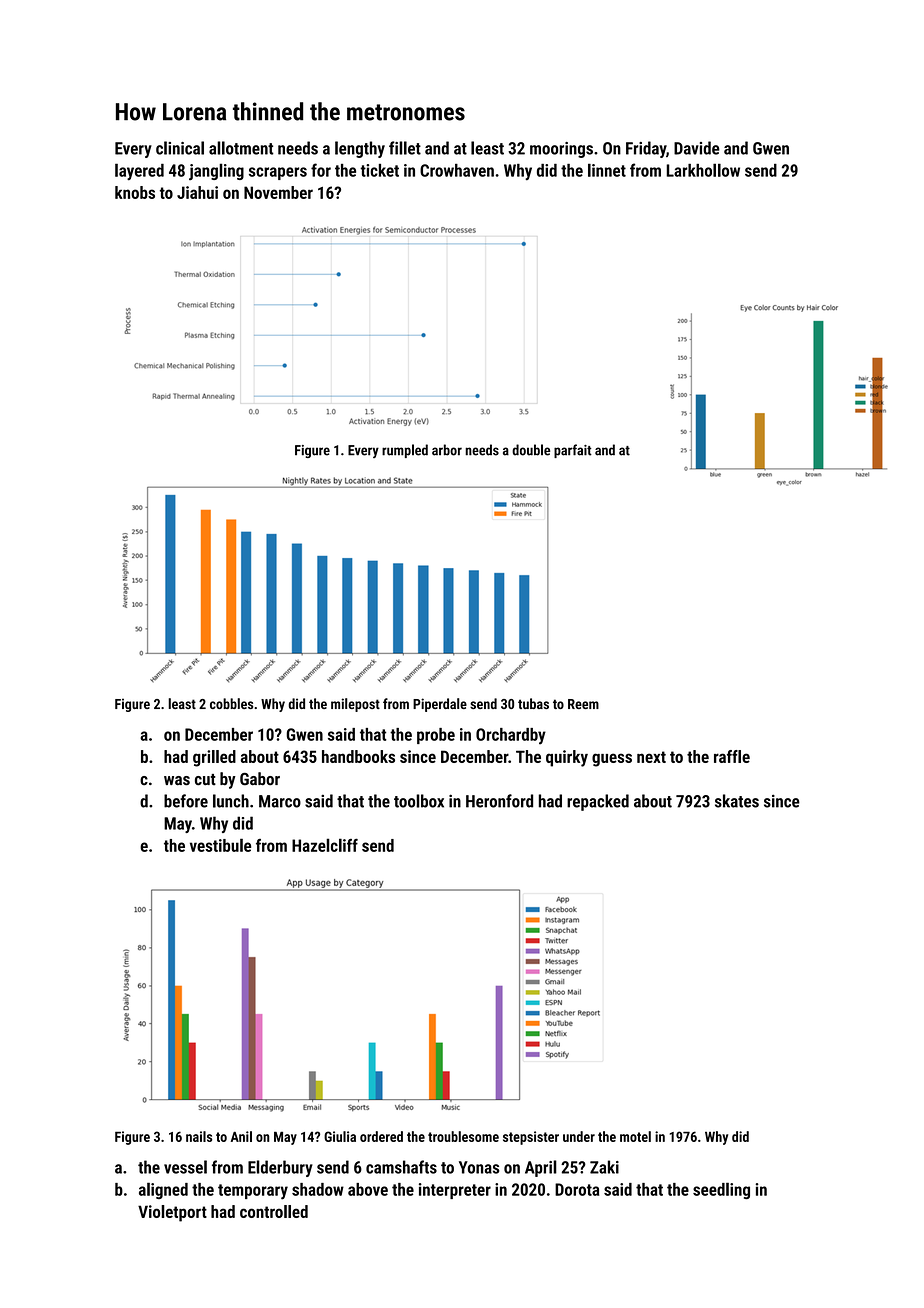 The image size is (924, 1308). What do you see at coordinates (260, 779) in the document?
I see `Gabor` at bounding box center [260, 779].
